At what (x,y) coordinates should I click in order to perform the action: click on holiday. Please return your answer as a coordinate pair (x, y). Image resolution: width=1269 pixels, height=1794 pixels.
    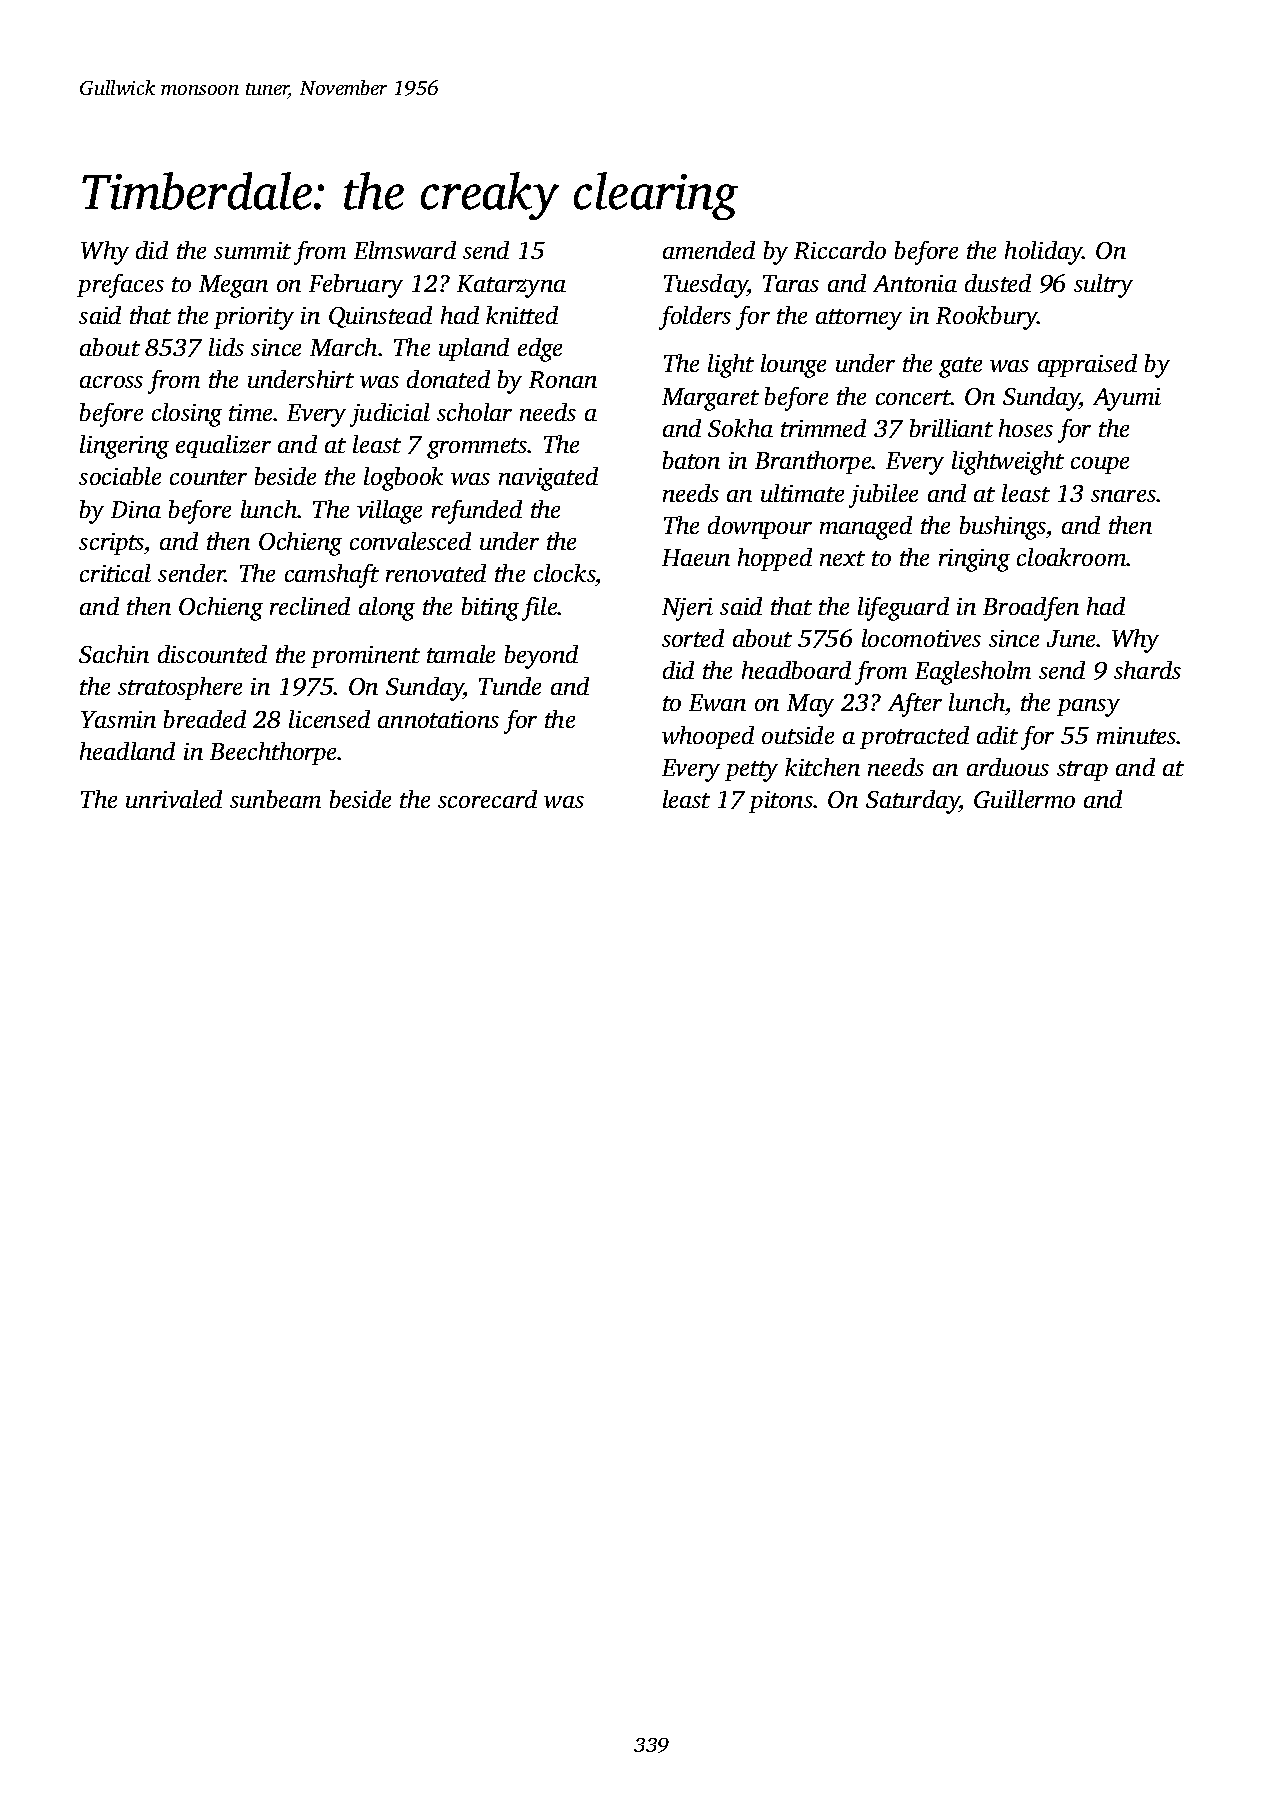
    Looking at the image, I should click on (1043, 253).
